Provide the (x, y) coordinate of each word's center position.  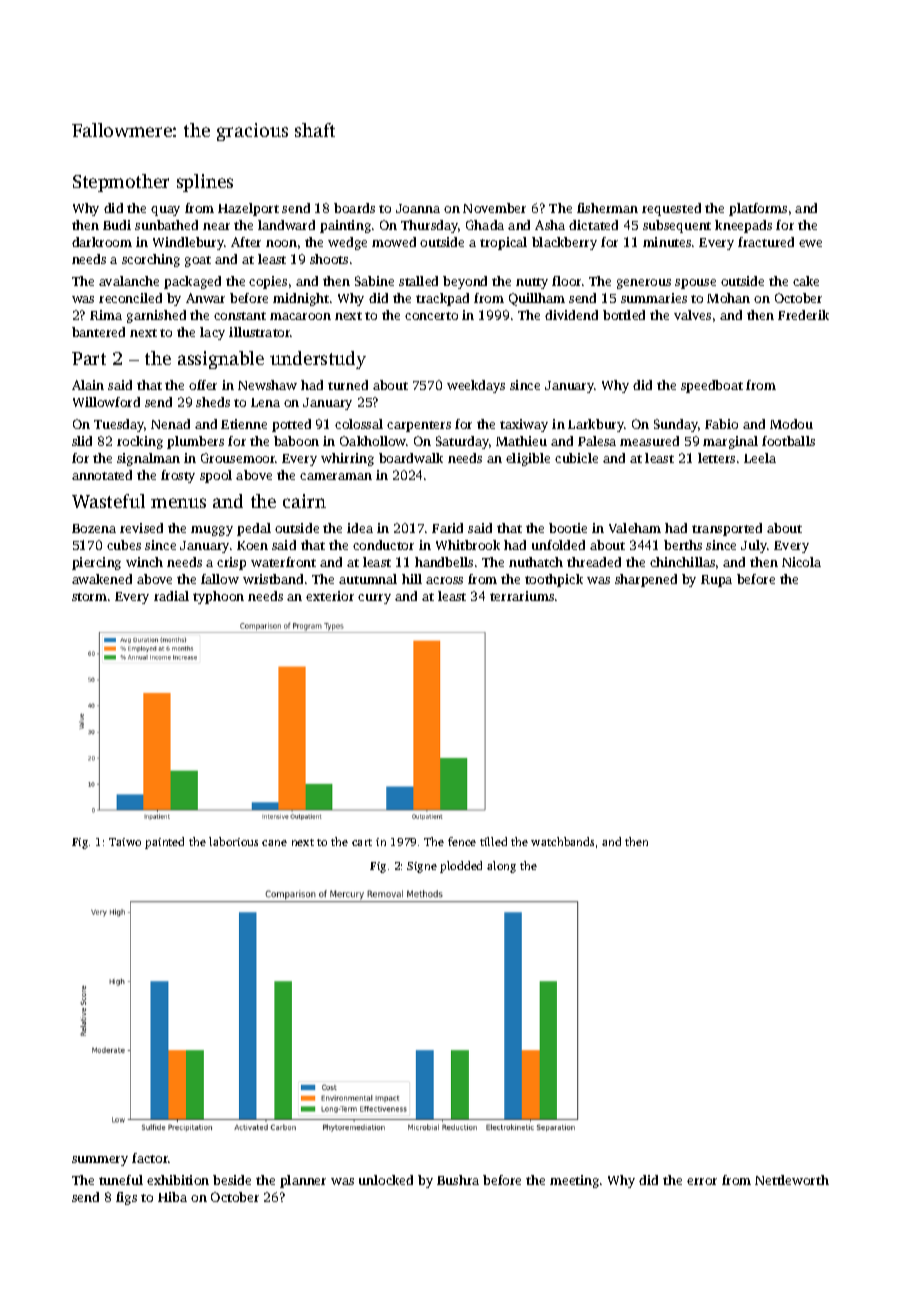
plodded (461, 867)
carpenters (419, 426)
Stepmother (121, 183)
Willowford (106, 402)
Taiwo (125, 842)
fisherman (607, 208)
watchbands (562, 841)
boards (354, 208)
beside (232, 1180)
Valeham (635, 528)
